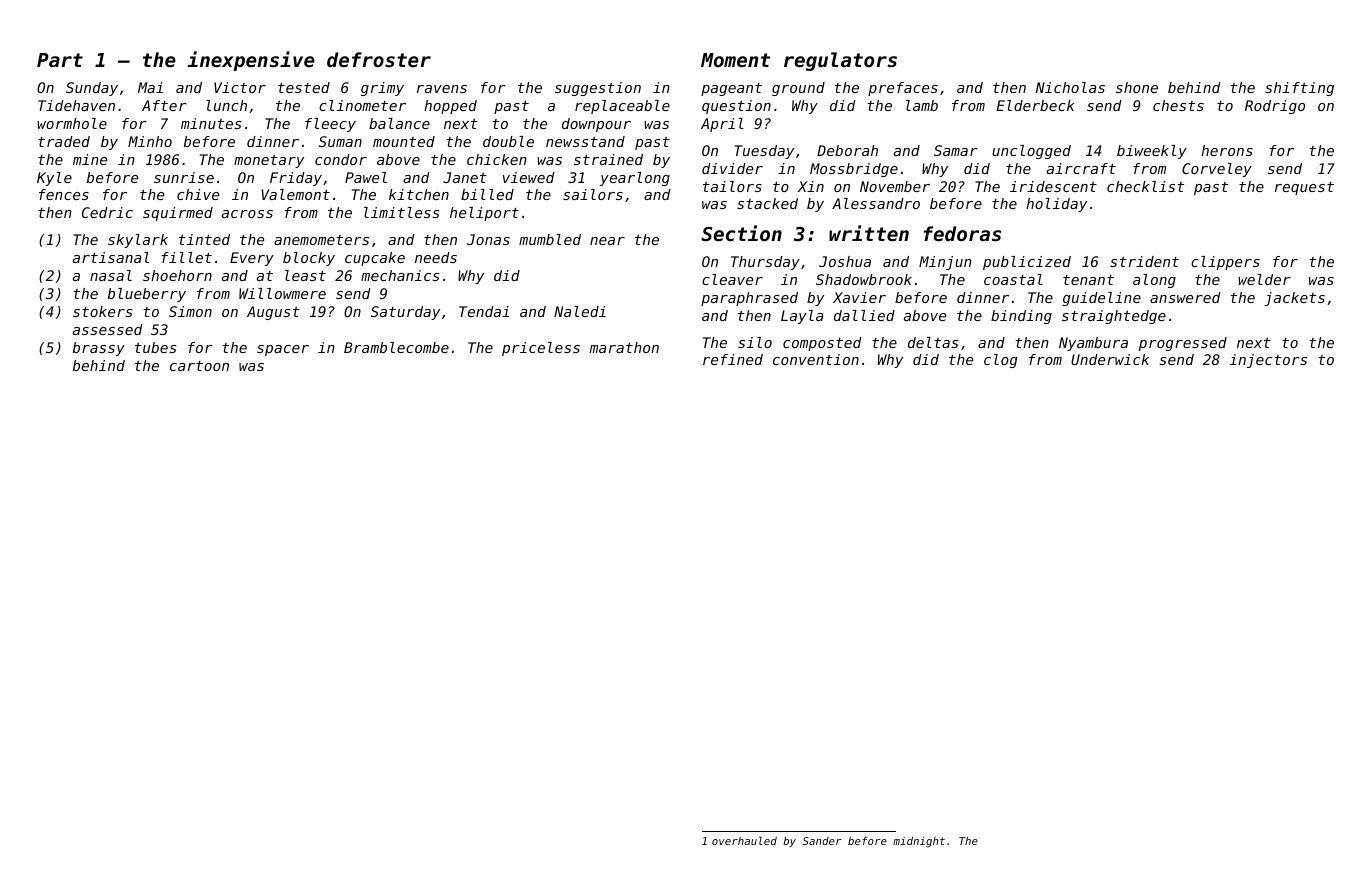  I want to click on convention, so click(816, 359).
